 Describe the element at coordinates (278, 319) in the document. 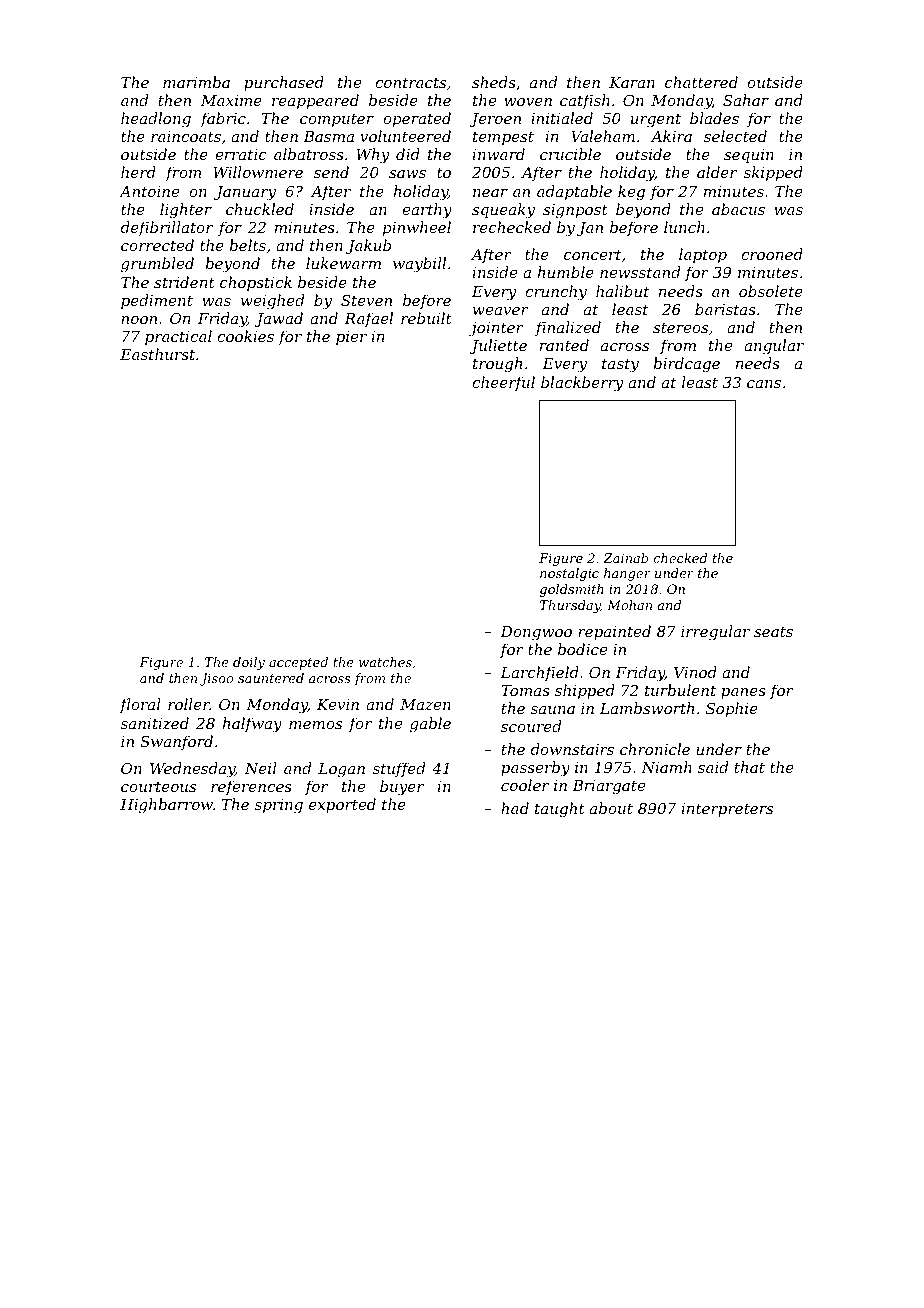

I see `Jawad` at that location.
